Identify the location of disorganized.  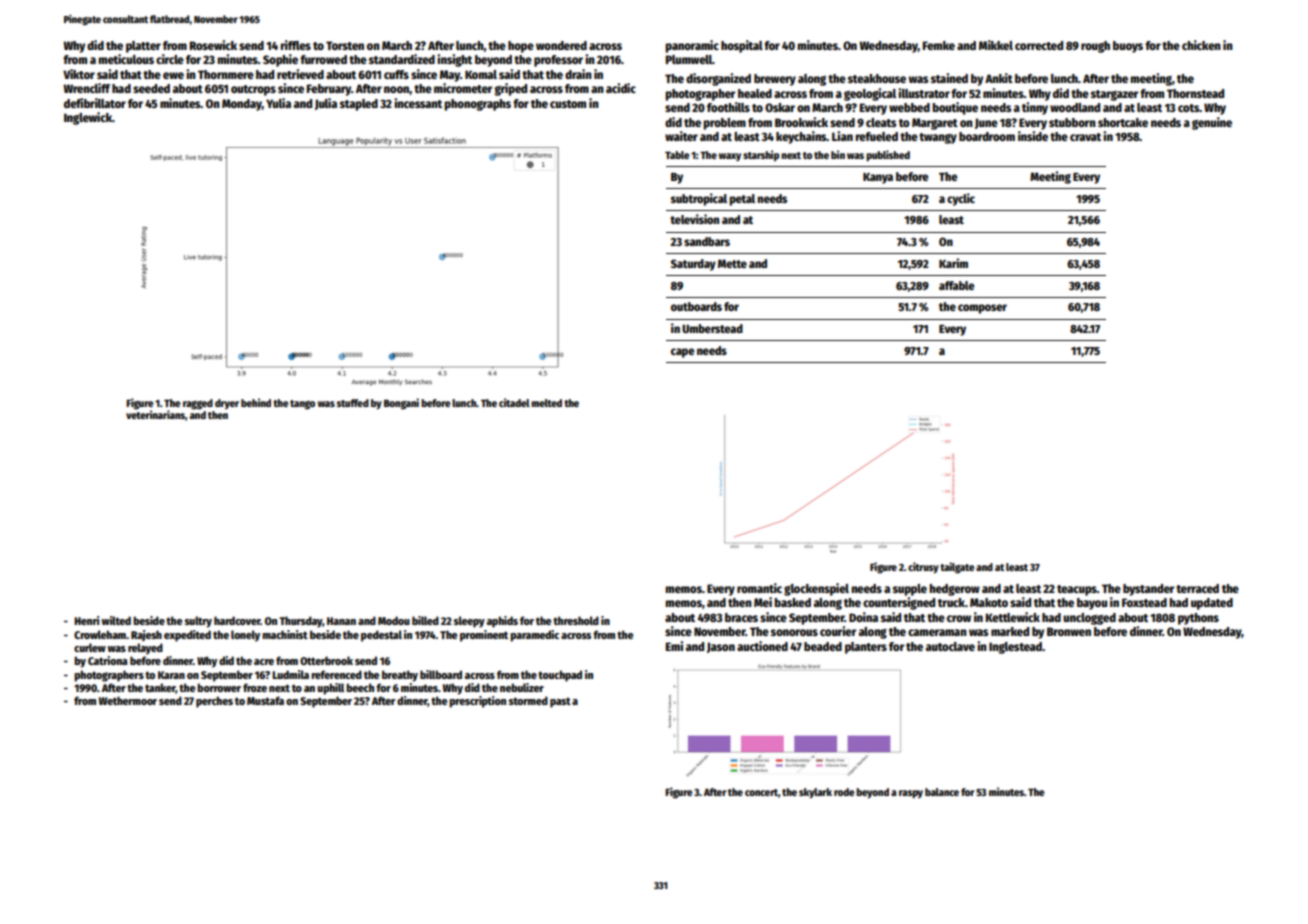
(718, 79).
